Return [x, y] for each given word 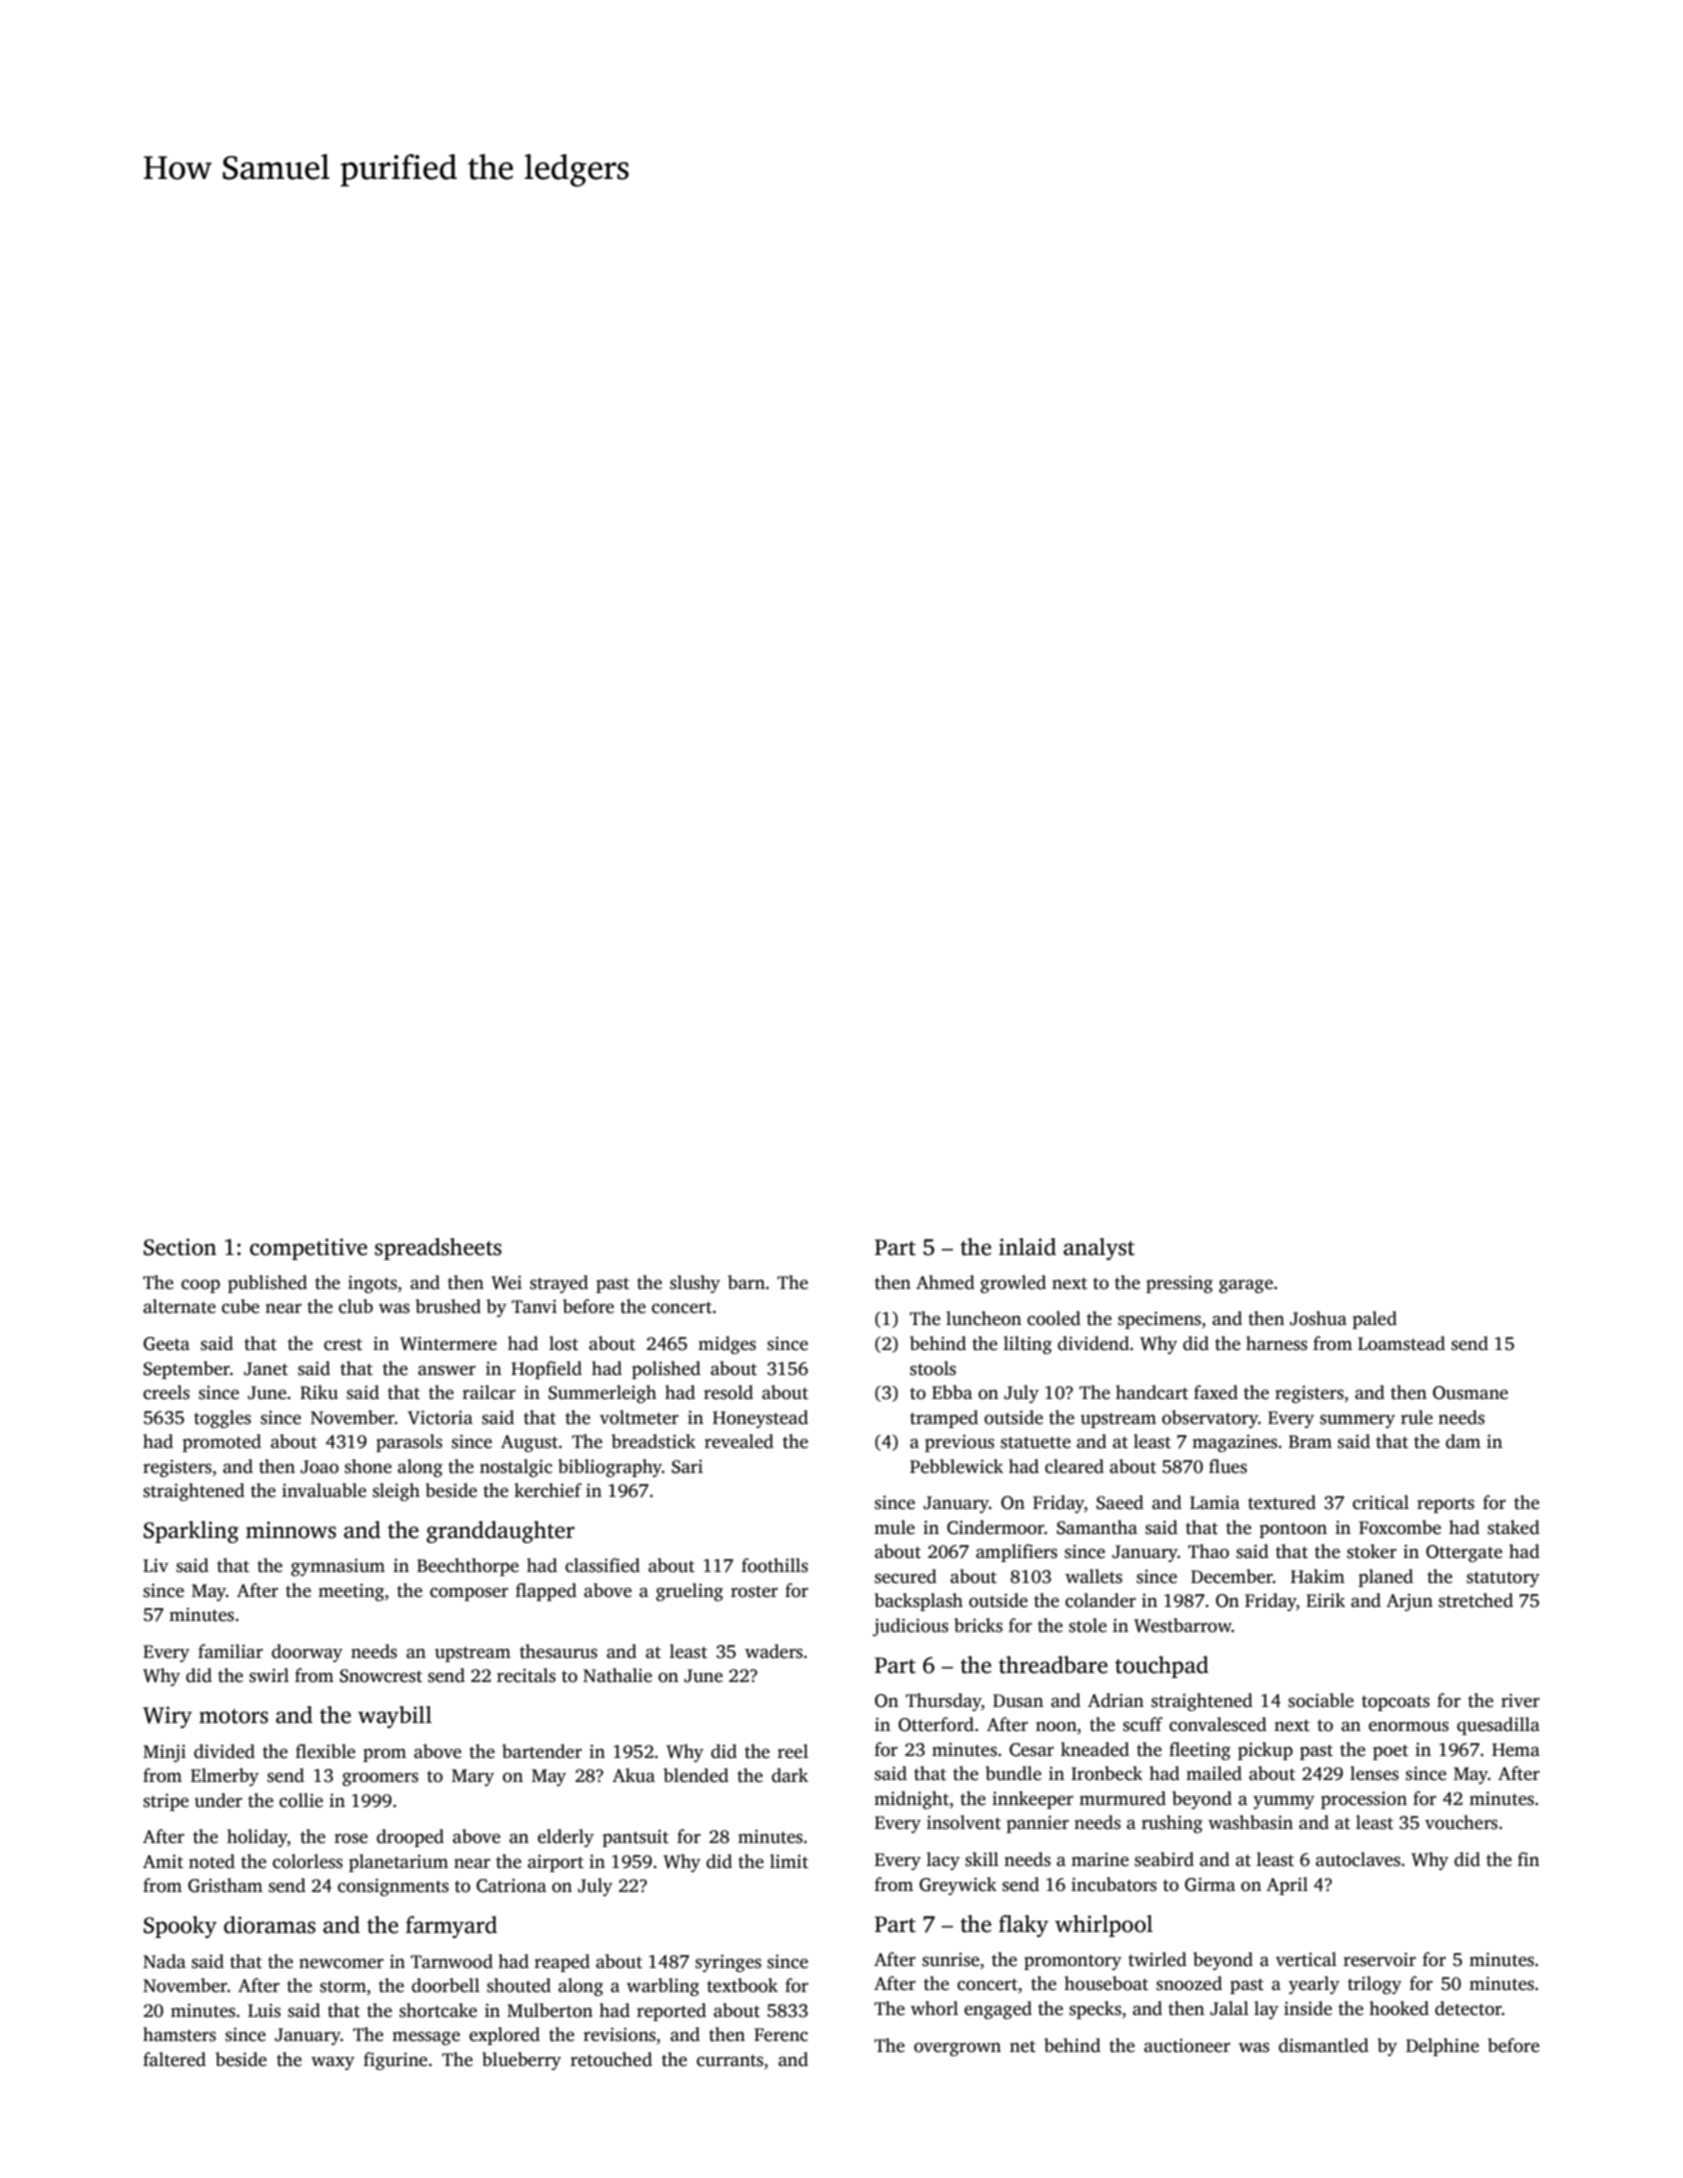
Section [180, 1247]
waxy [333, 2063]
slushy [695, 1284]
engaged [998, 2010]
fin [1528, 1859]
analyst [1099, 1249]
